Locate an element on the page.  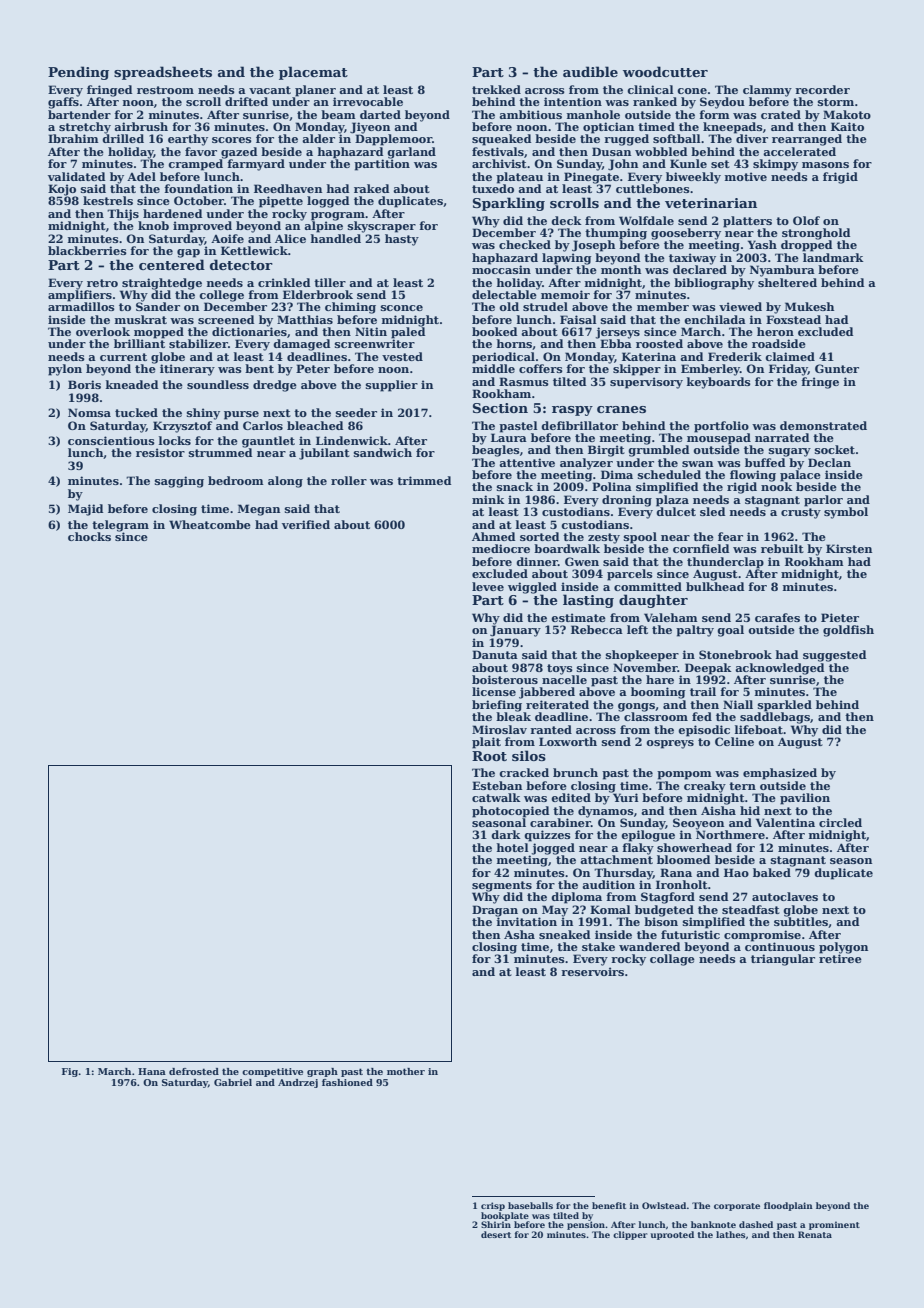
Hana is located at coordinates (152, 1071).
